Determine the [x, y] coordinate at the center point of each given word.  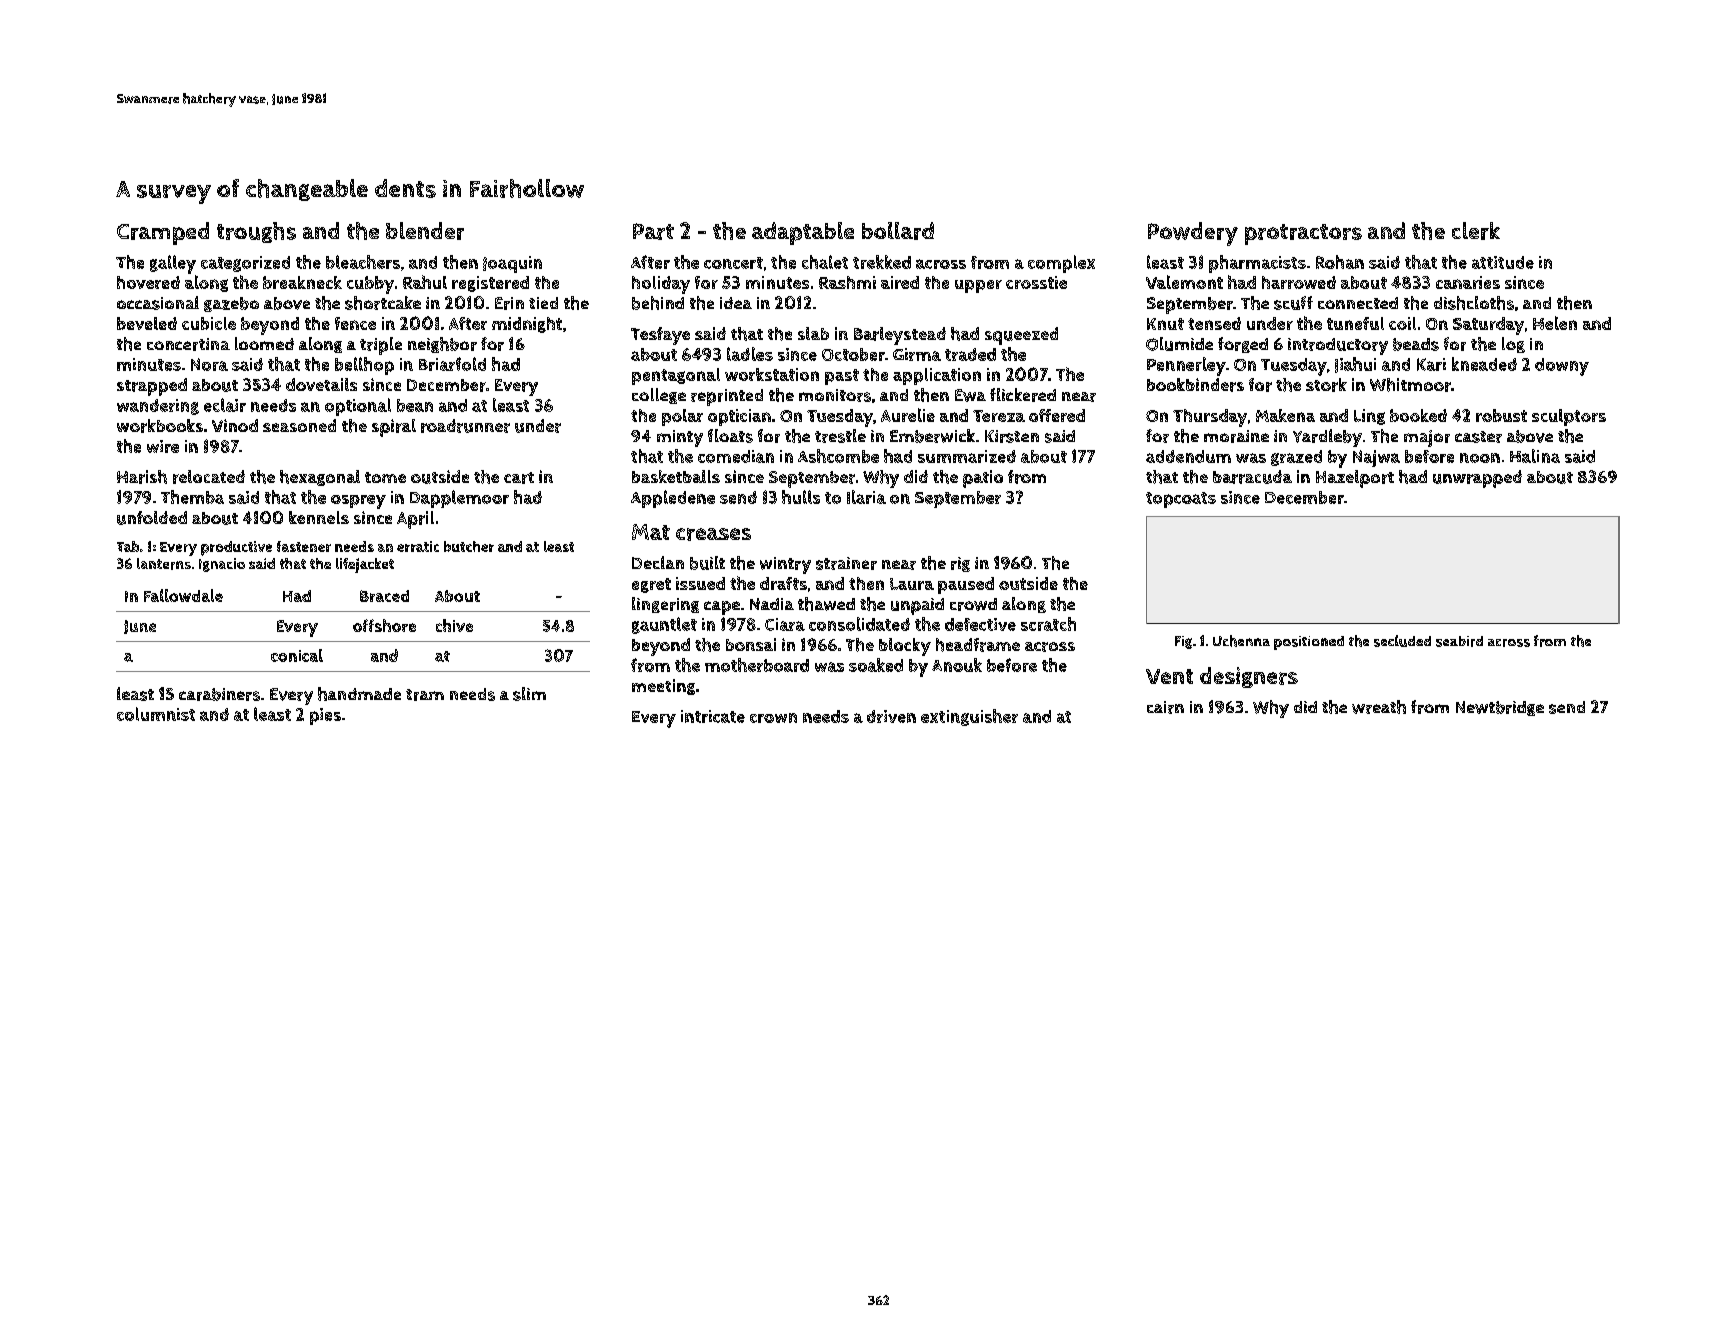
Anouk [957, 665]
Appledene [673, 499]
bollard [898, 231]
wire [163, 446]
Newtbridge [1500, 708]
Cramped [163, 233]
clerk [1476, 231]
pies [325, 716]
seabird [1459, 641]
